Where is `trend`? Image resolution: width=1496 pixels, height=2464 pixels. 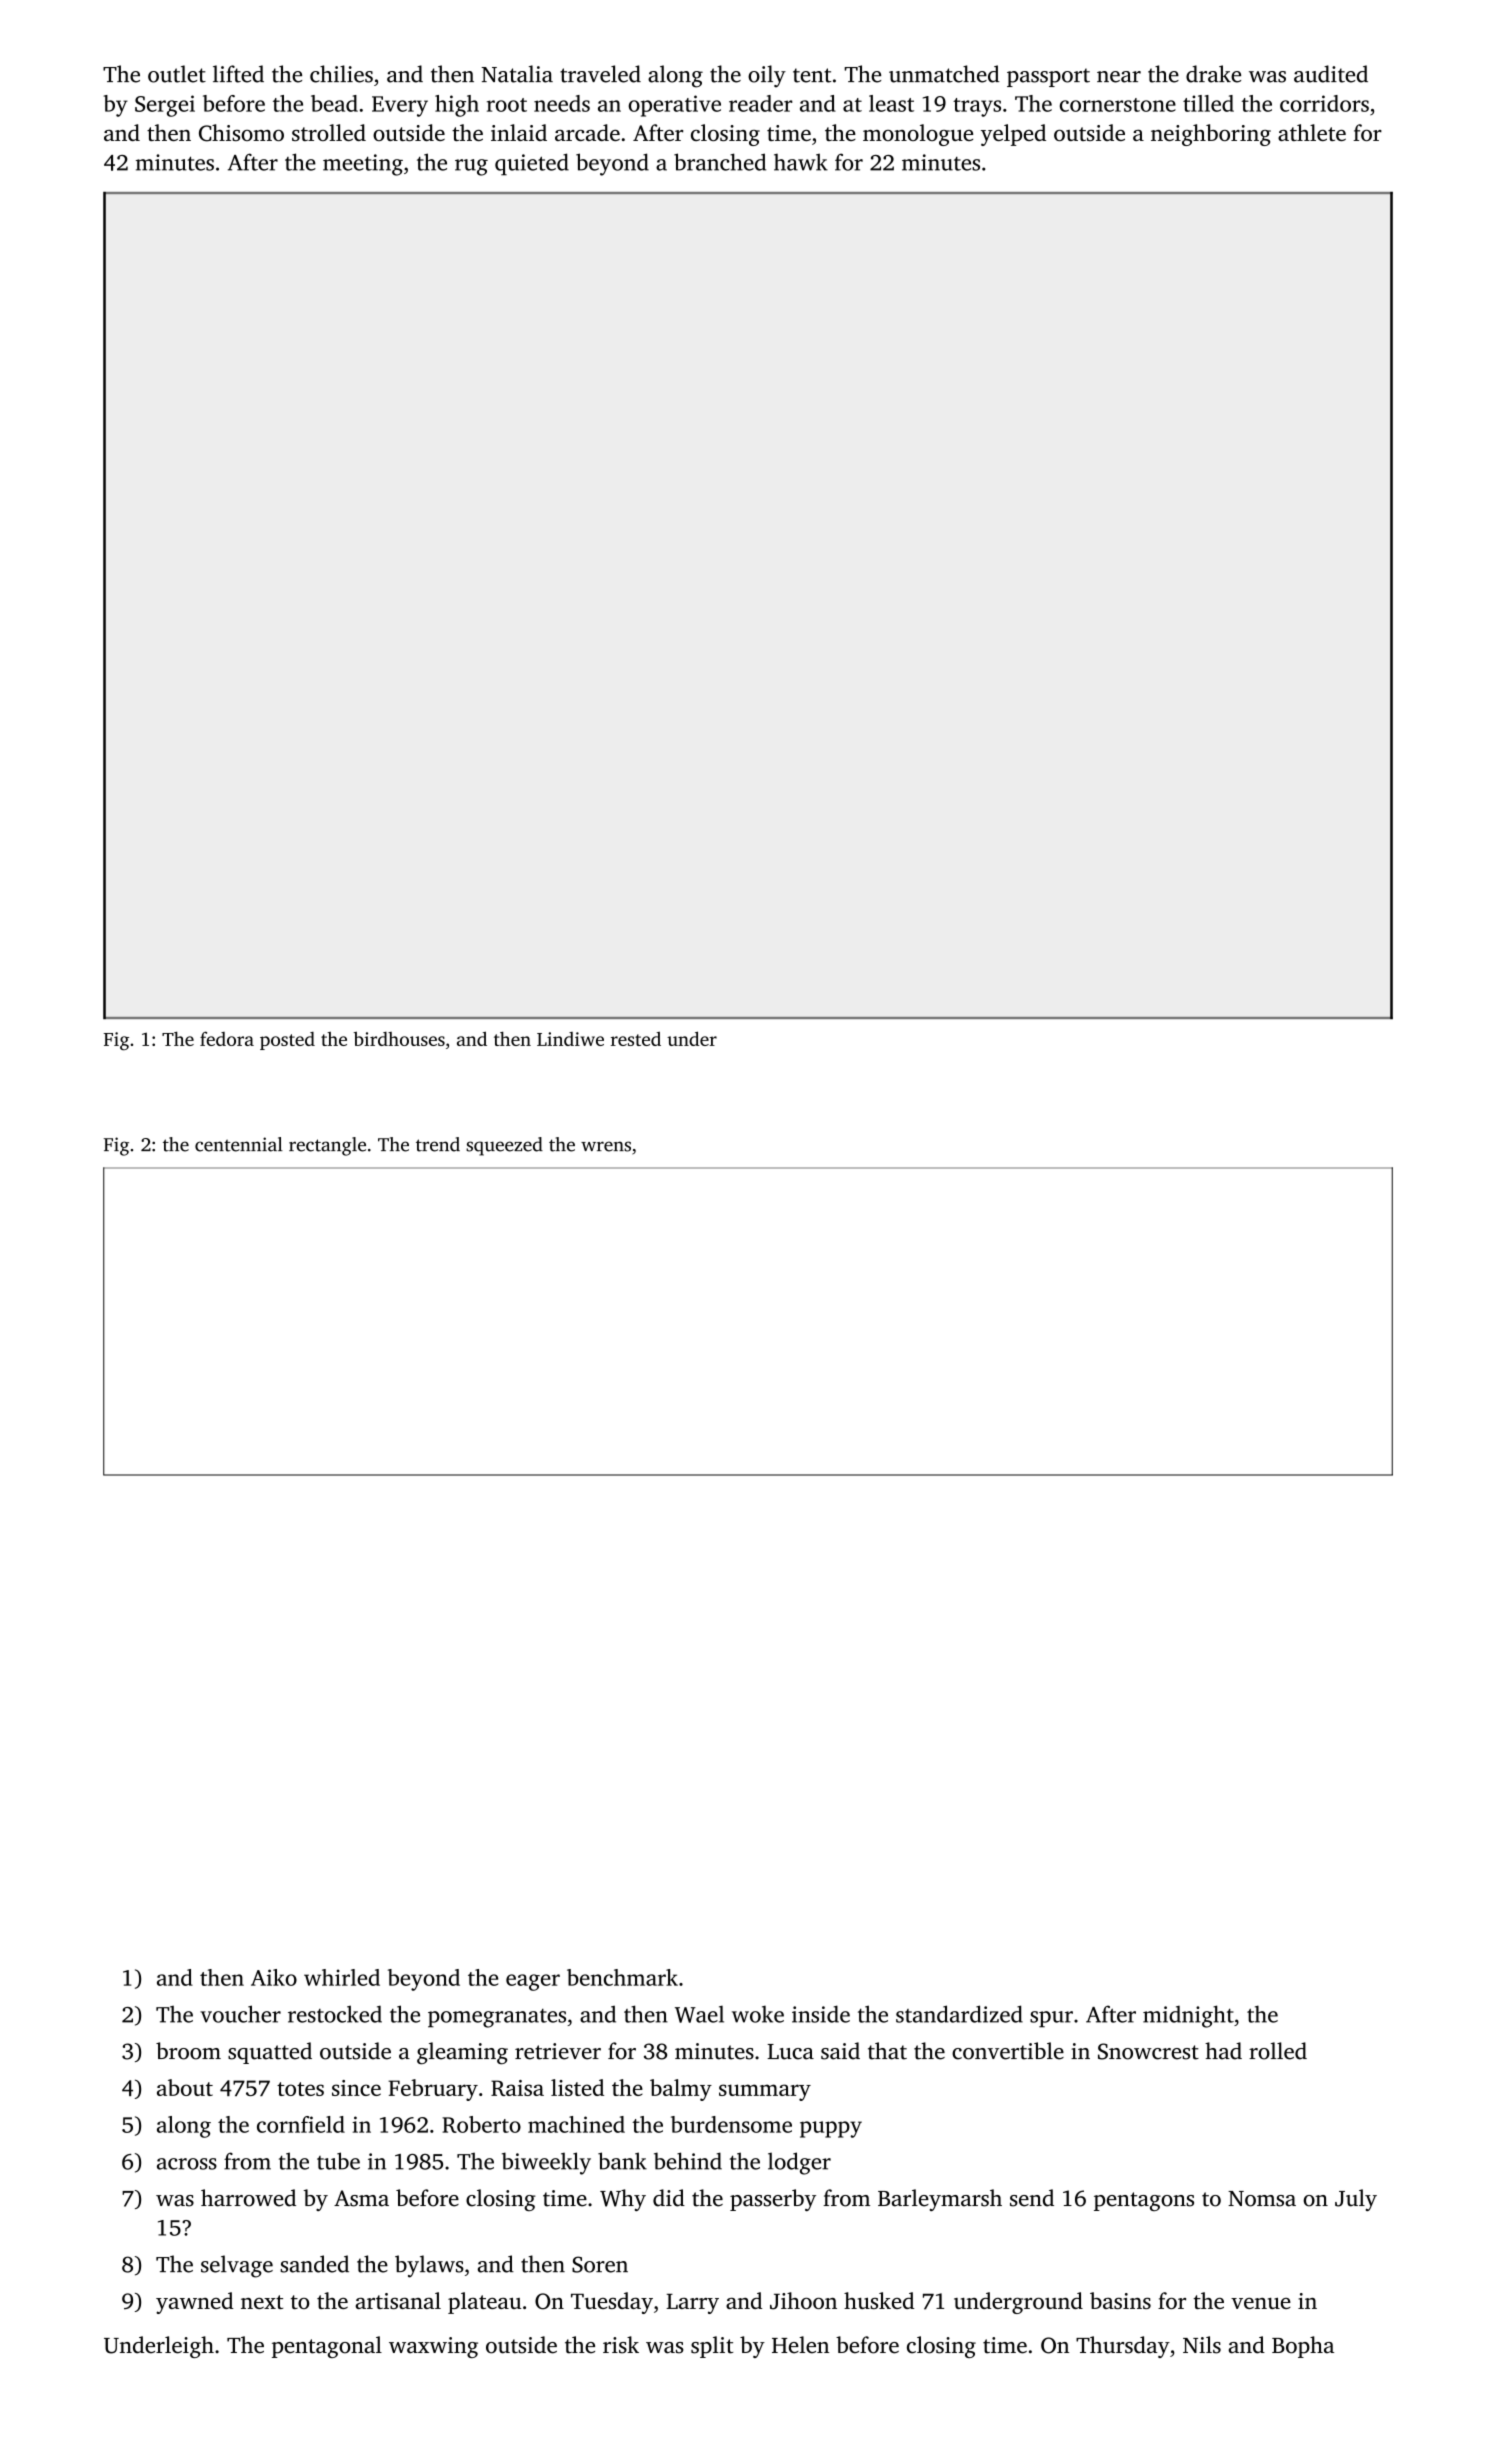 trend is located at coordinates (438, 1144).
